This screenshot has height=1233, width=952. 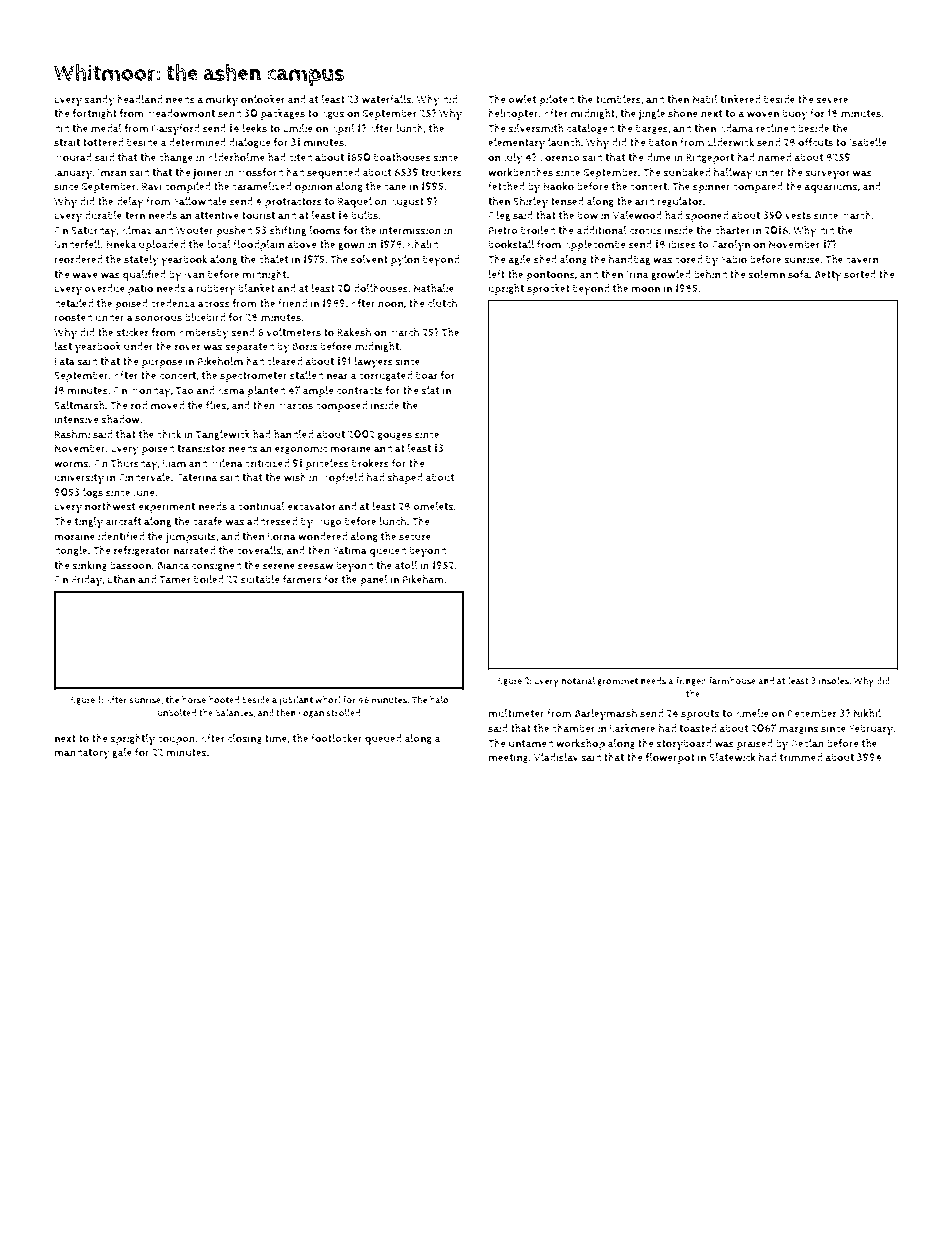 I want to click on Ethan, so click(x=121, y=579).
